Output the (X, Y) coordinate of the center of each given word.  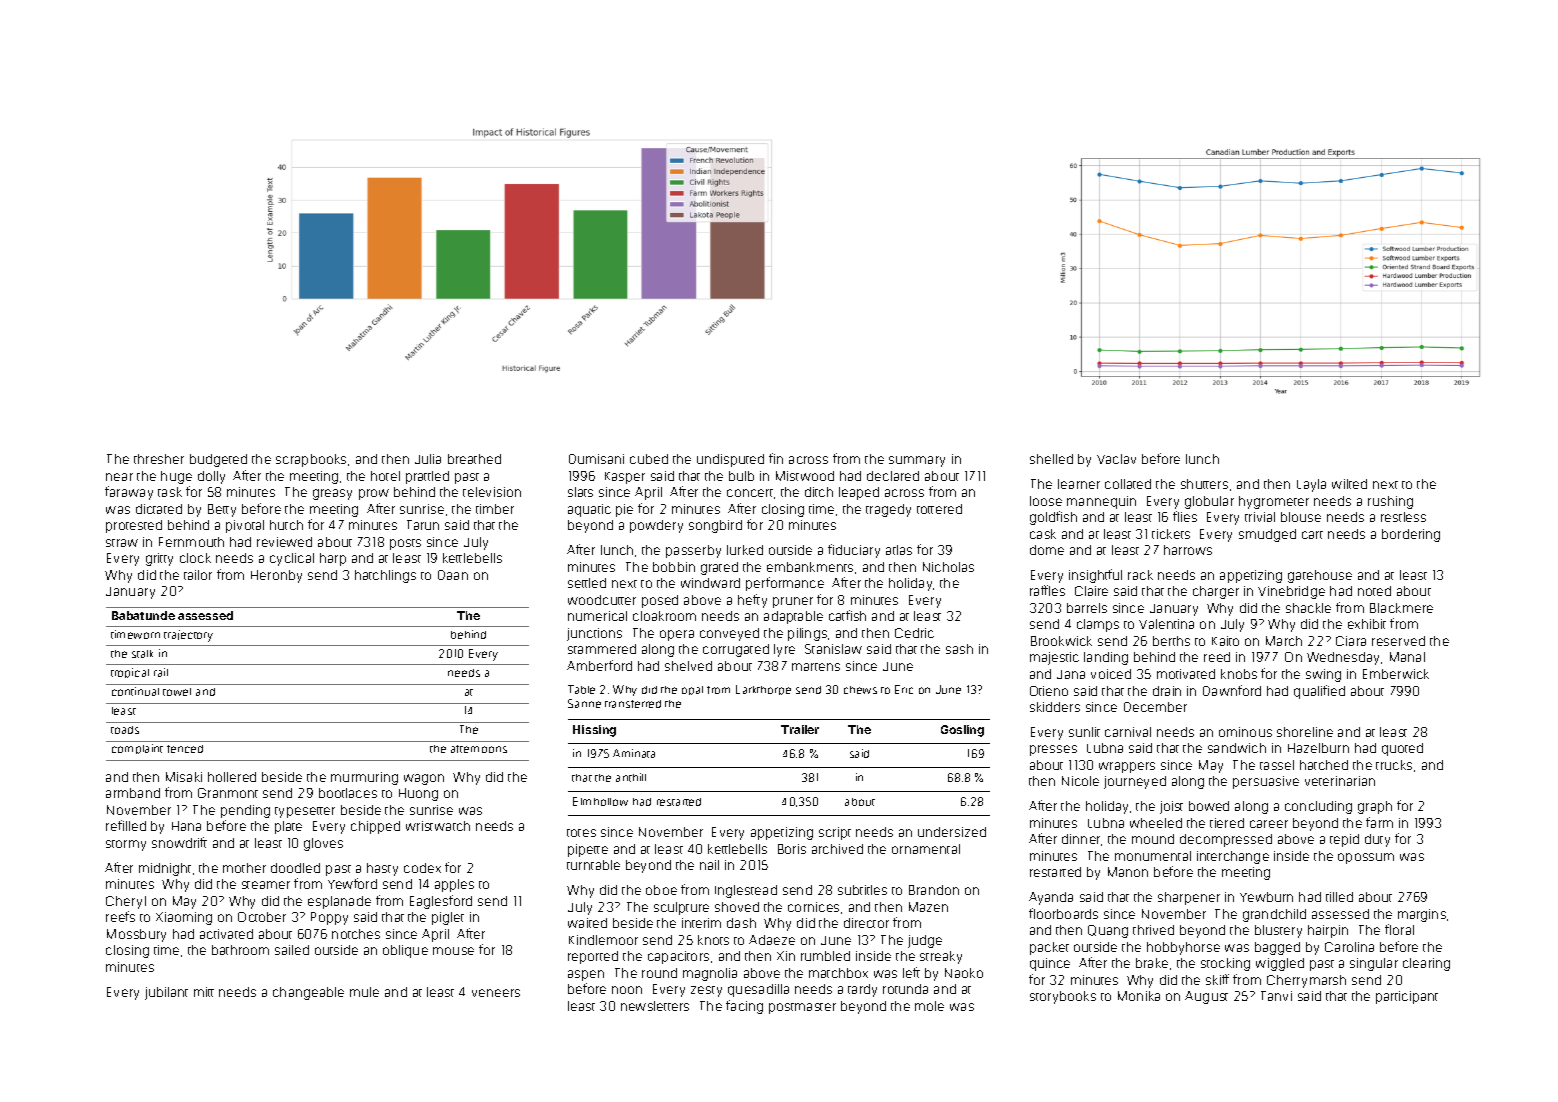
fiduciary (854, 551)
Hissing (594, 731)
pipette (588, 850)
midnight (165, 869)
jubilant (166, 993)
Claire (1091, 591)
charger (1216, 592)
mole (929, 1006)
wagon (424, 779)
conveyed (729, 634)
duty (1377, 840)
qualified (1319, 692)
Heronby (276, 576)
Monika (1139, 996)
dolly (211, 477)
